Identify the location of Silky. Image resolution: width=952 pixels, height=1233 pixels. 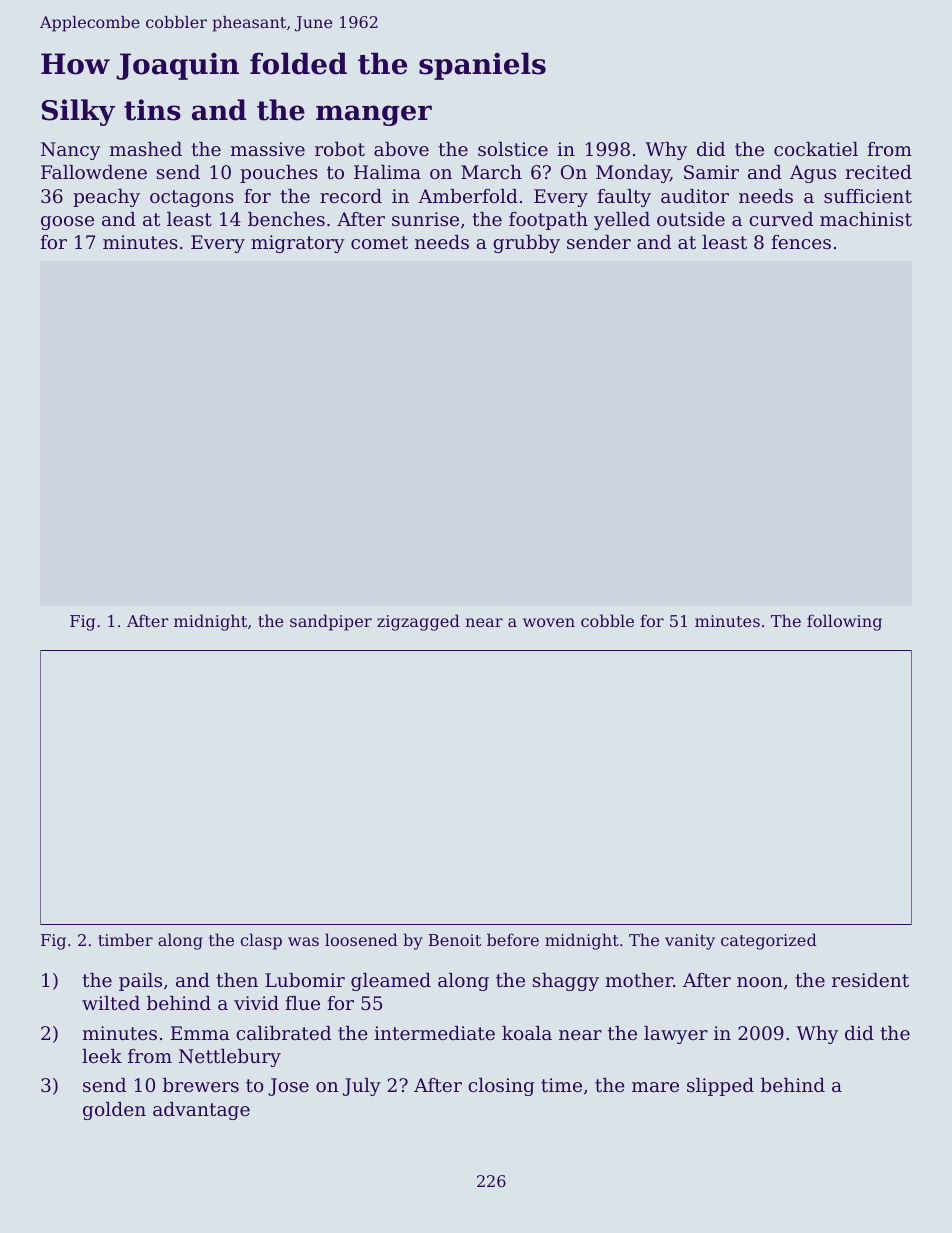
(78, 112).
